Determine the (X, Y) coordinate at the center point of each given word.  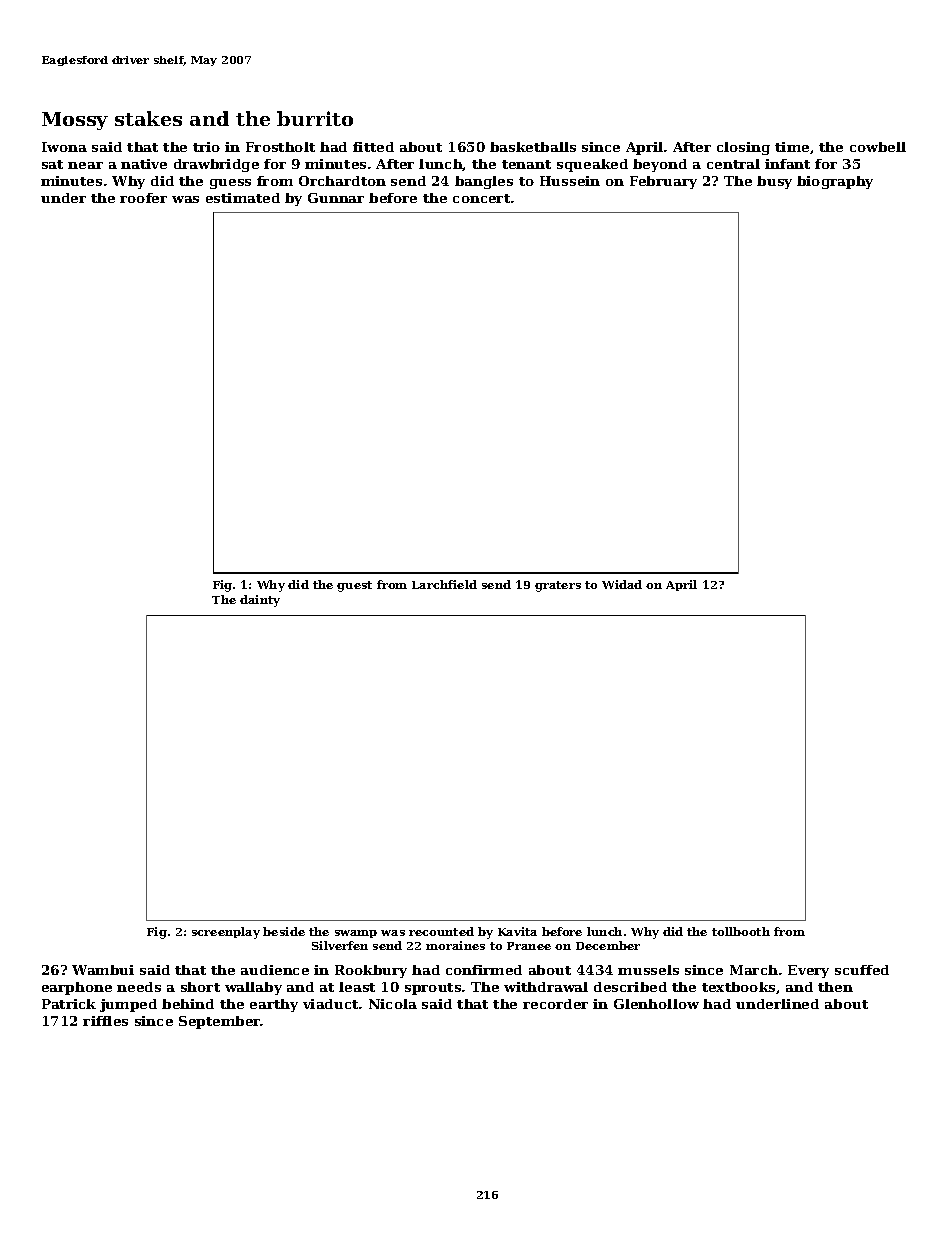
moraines (455, 945)
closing (743, 148)
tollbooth (741, 931)
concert (481, 198)
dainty (260, 601)
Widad (622, 584)
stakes (148, 118)
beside (284, 931)
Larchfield (444, 584)
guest (354, 586)
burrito (315, 118)
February (663, 182)
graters (558, 586)
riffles (105, 1021)
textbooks (738, 987)
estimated (243, 198)
